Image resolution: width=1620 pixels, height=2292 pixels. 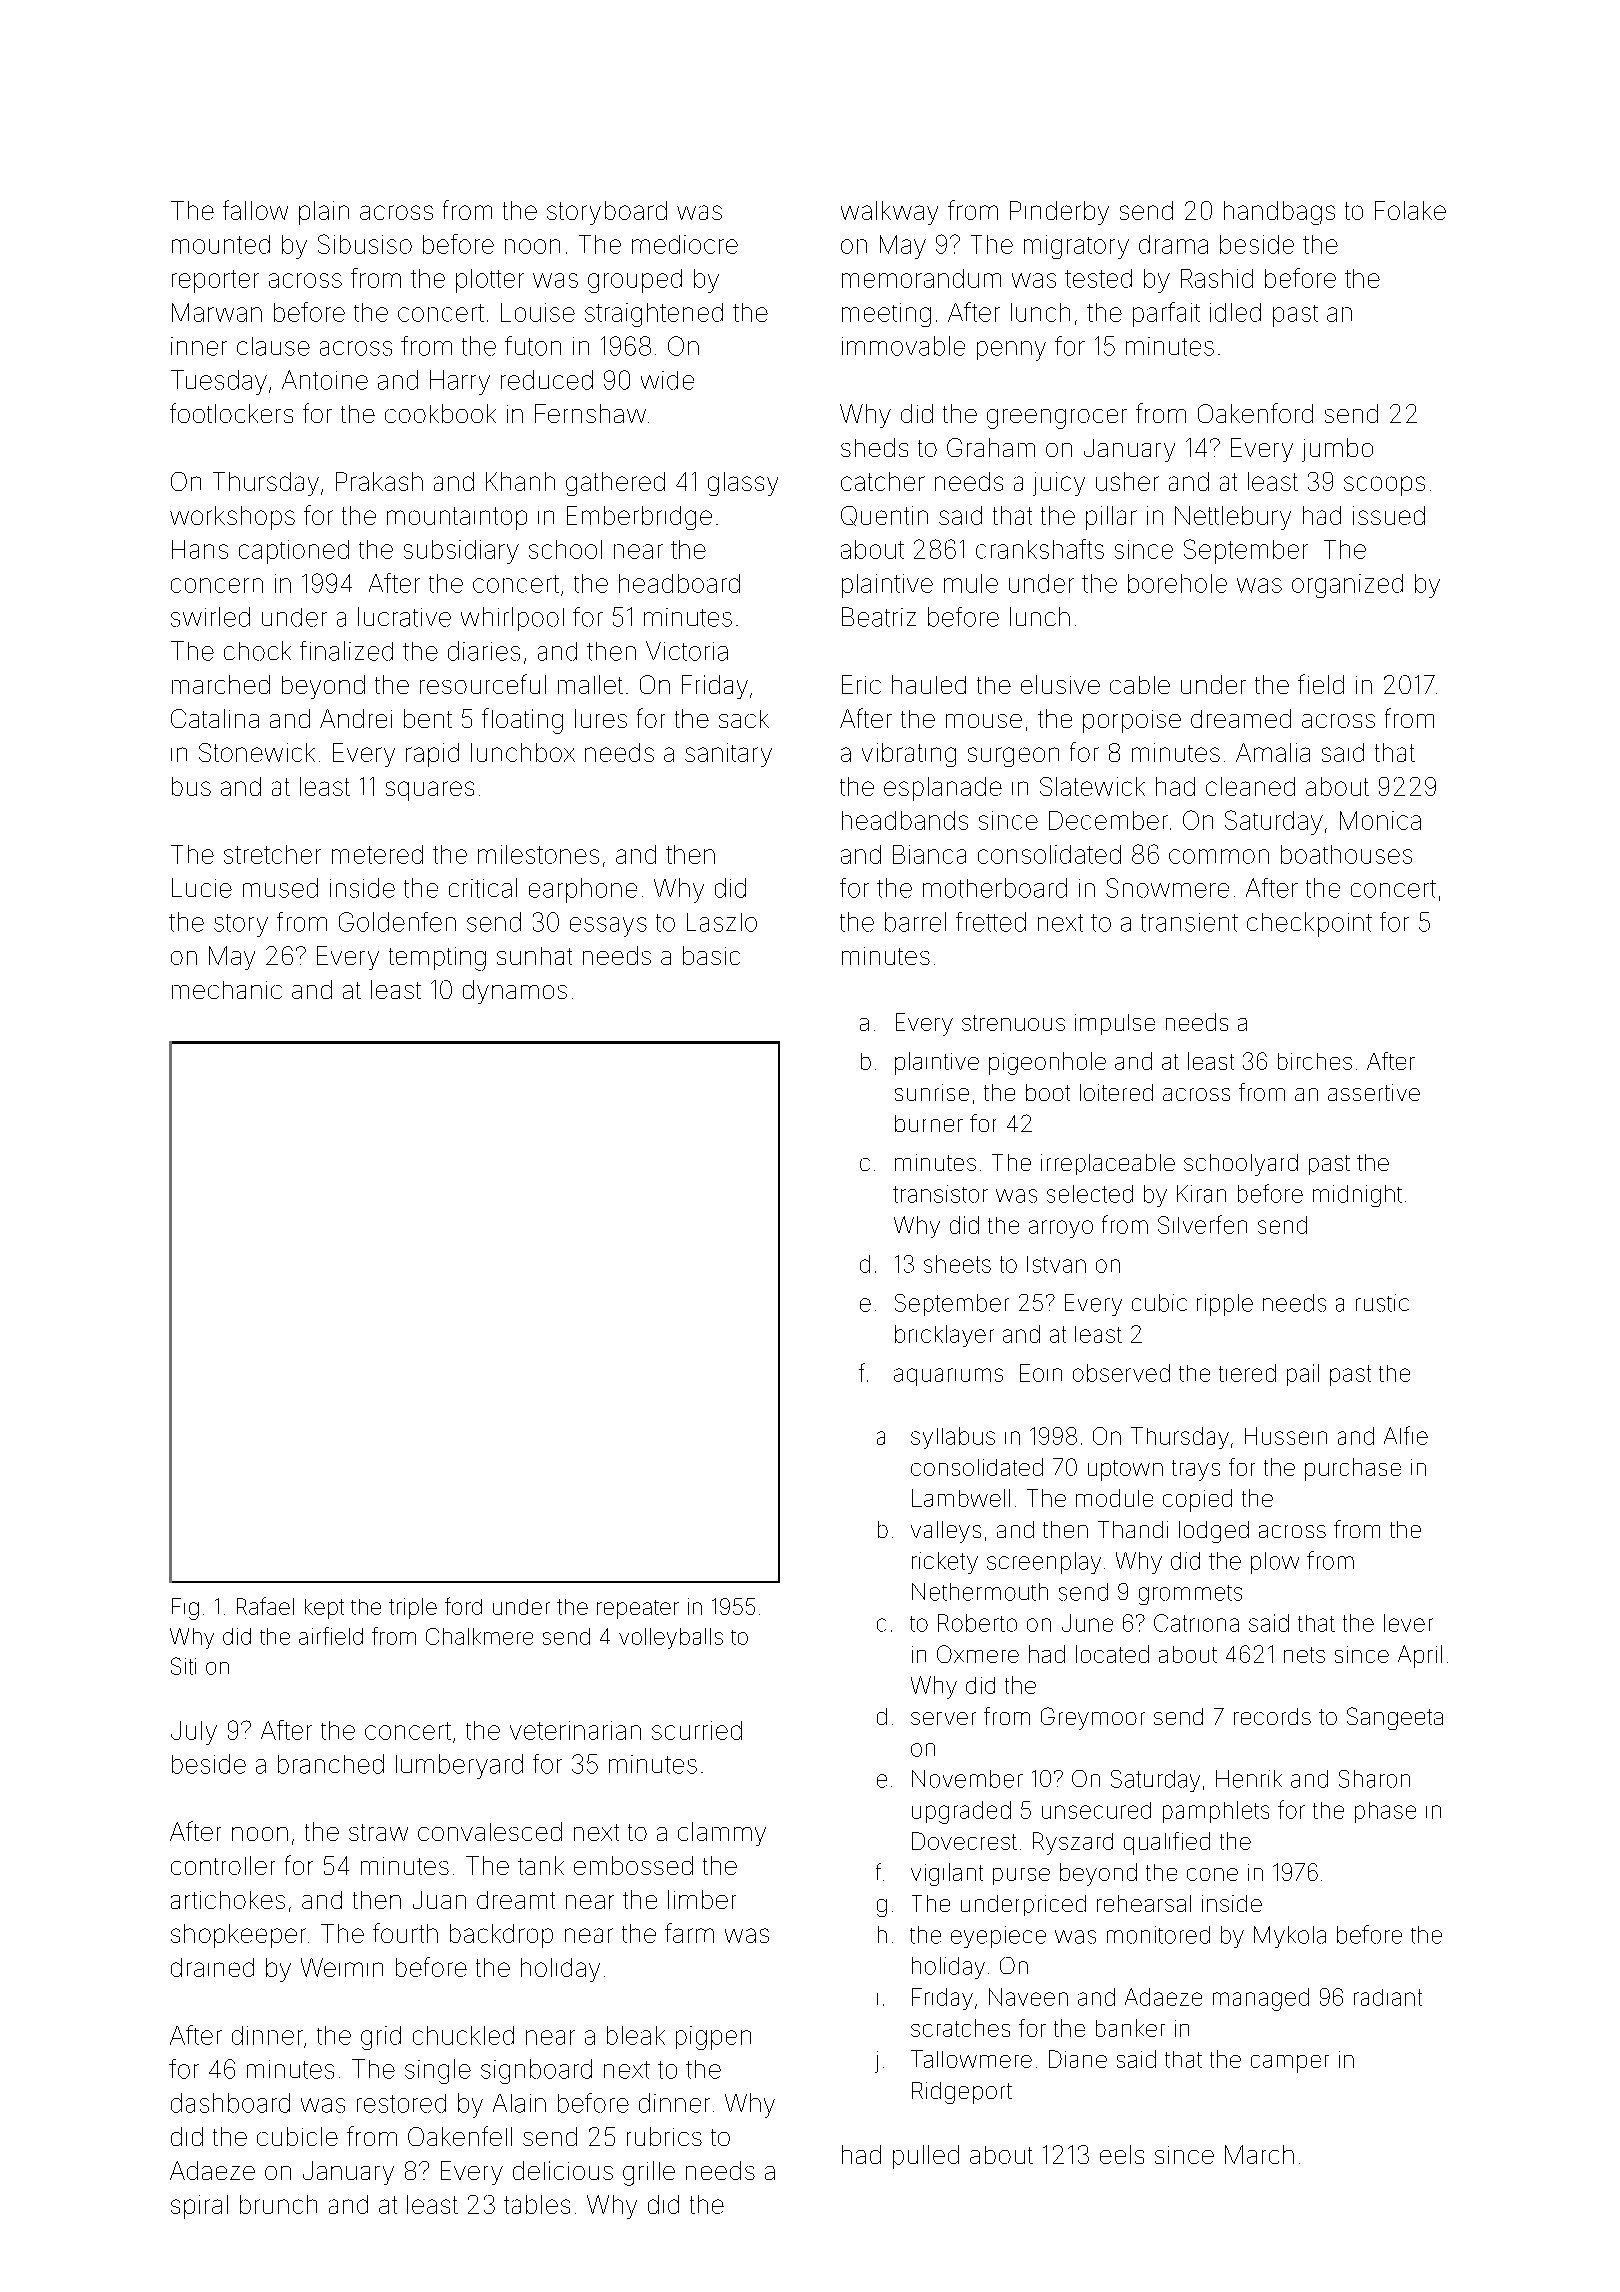 I want to click on tables, so click(x=537, y=2204).
